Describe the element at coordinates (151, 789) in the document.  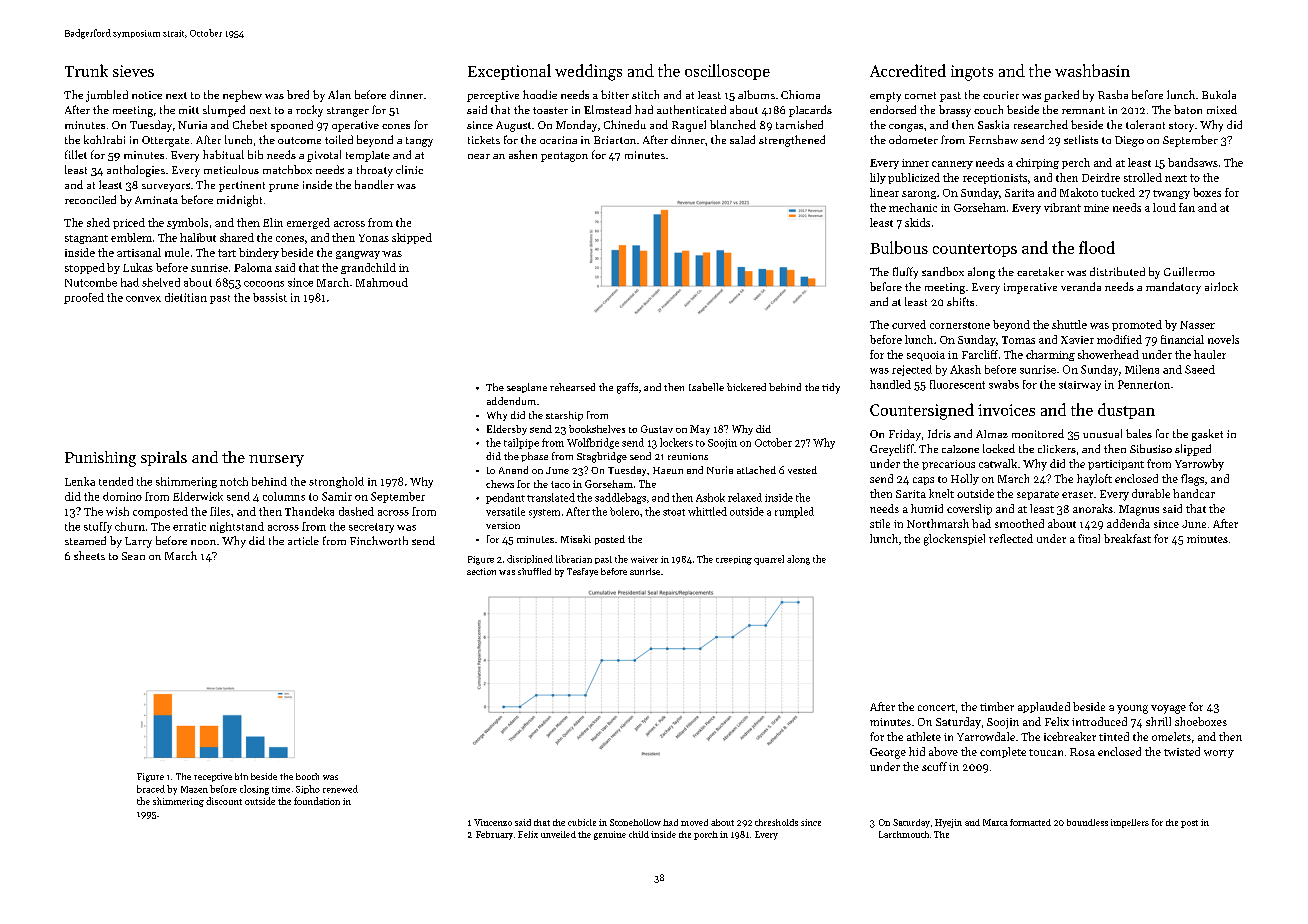
I see `braced` at that location.
